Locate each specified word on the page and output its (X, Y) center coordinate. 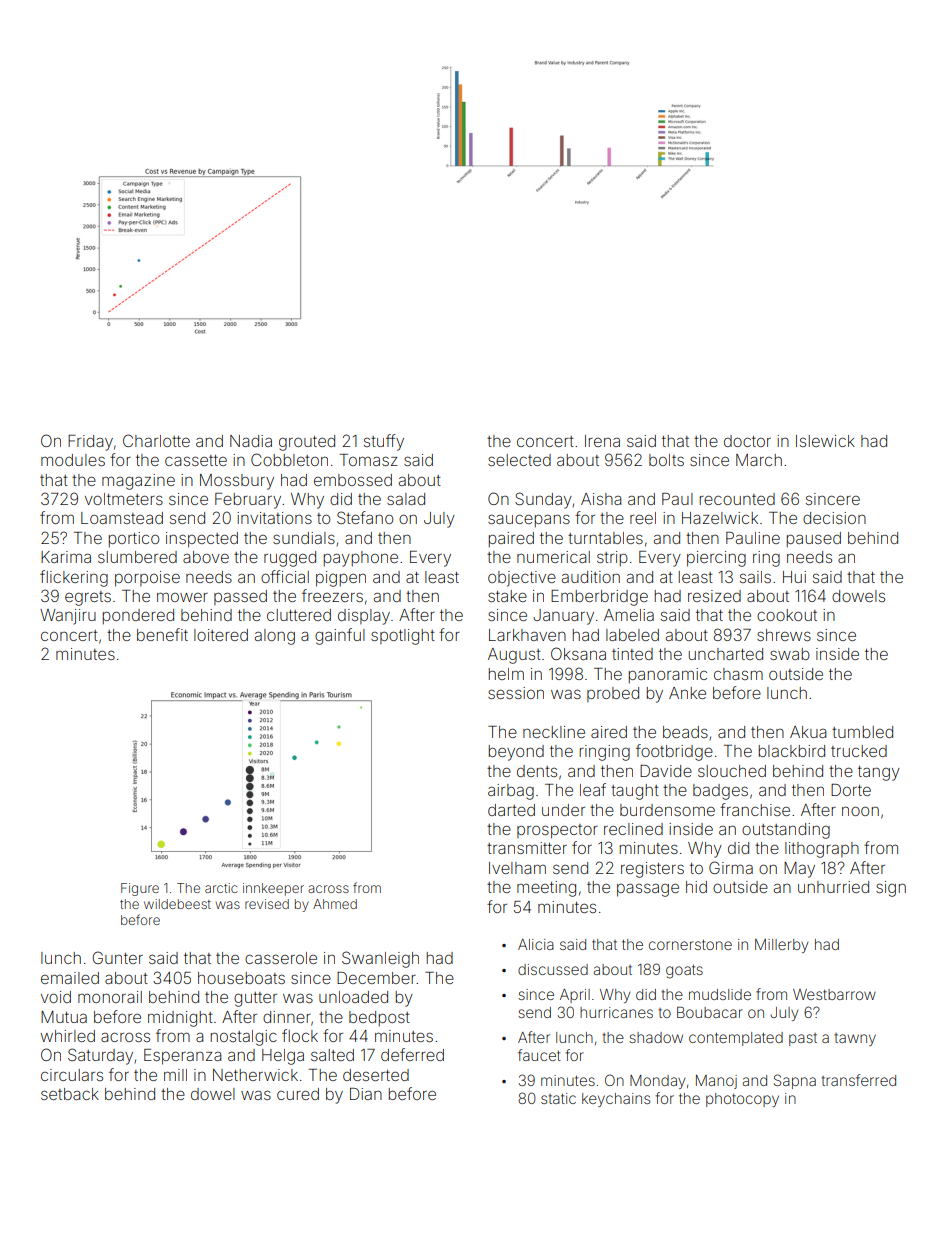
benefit (162, 634)
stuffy (384, 442)
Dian (366, 1094)
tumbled (862, 732)
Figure (140, 889)
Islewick (825, 441)
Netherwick (255, 1075)
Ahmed (335, 904)
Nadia (251, 441)
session (516, 693)
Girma (731, 867)
